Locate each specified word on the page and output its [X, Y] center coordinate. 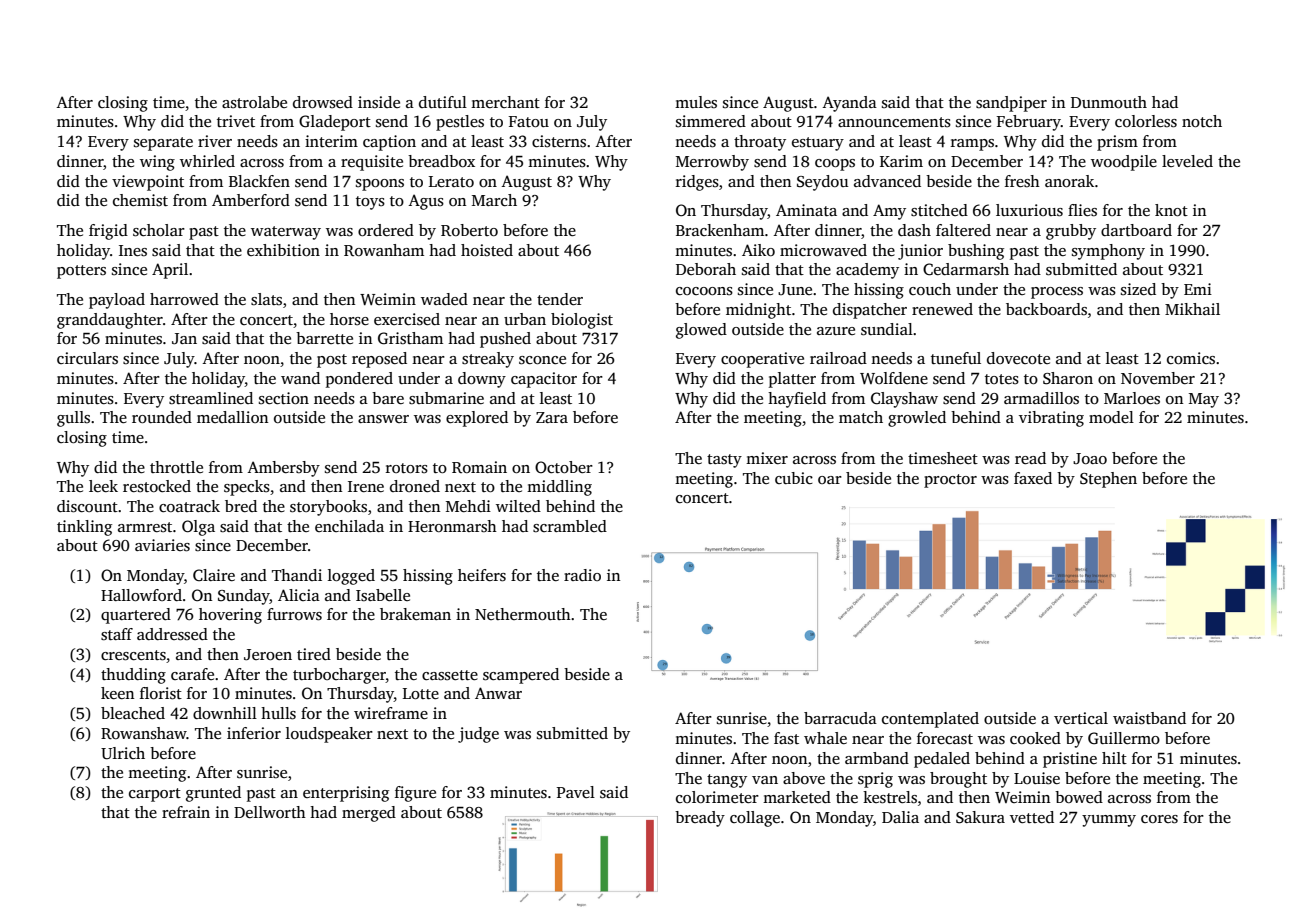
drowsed [323, 102]
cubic [794, 478]
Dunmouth [1109, 102]
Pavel [575, 792]
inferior [254, 733]
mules [696, 102]
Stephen [1108, 480]
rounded [162, 417]
